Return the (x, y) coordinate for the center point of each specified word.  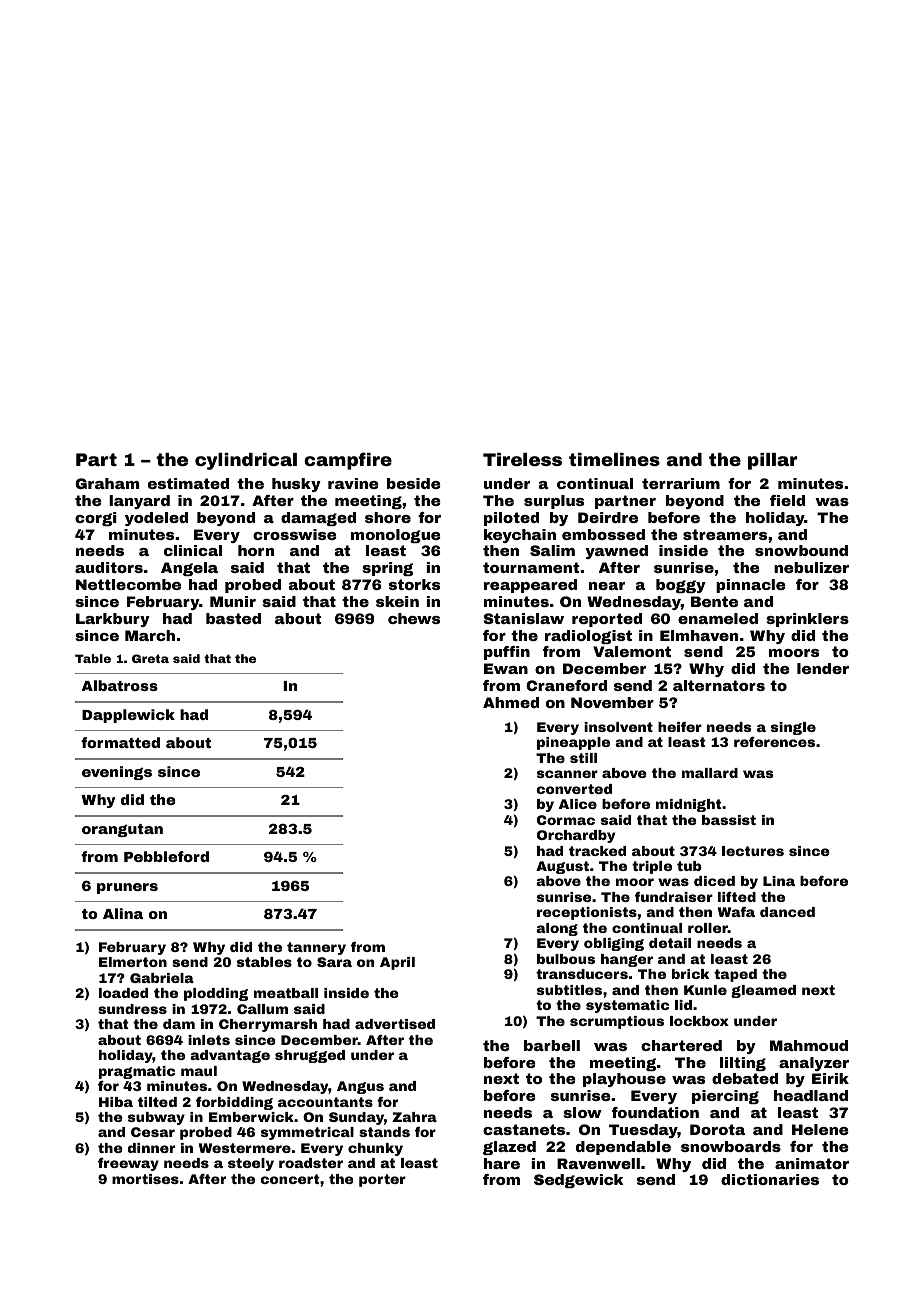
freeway (128, 1164)
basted (233, 618)
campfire (348, 461)
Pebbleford (166, 856)
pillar (773, 461)
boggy (681, 586)
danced (787, 912)
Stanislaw (523, 618)
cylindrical (246, 461)
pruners (127, 888)
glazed (509, 1148)
